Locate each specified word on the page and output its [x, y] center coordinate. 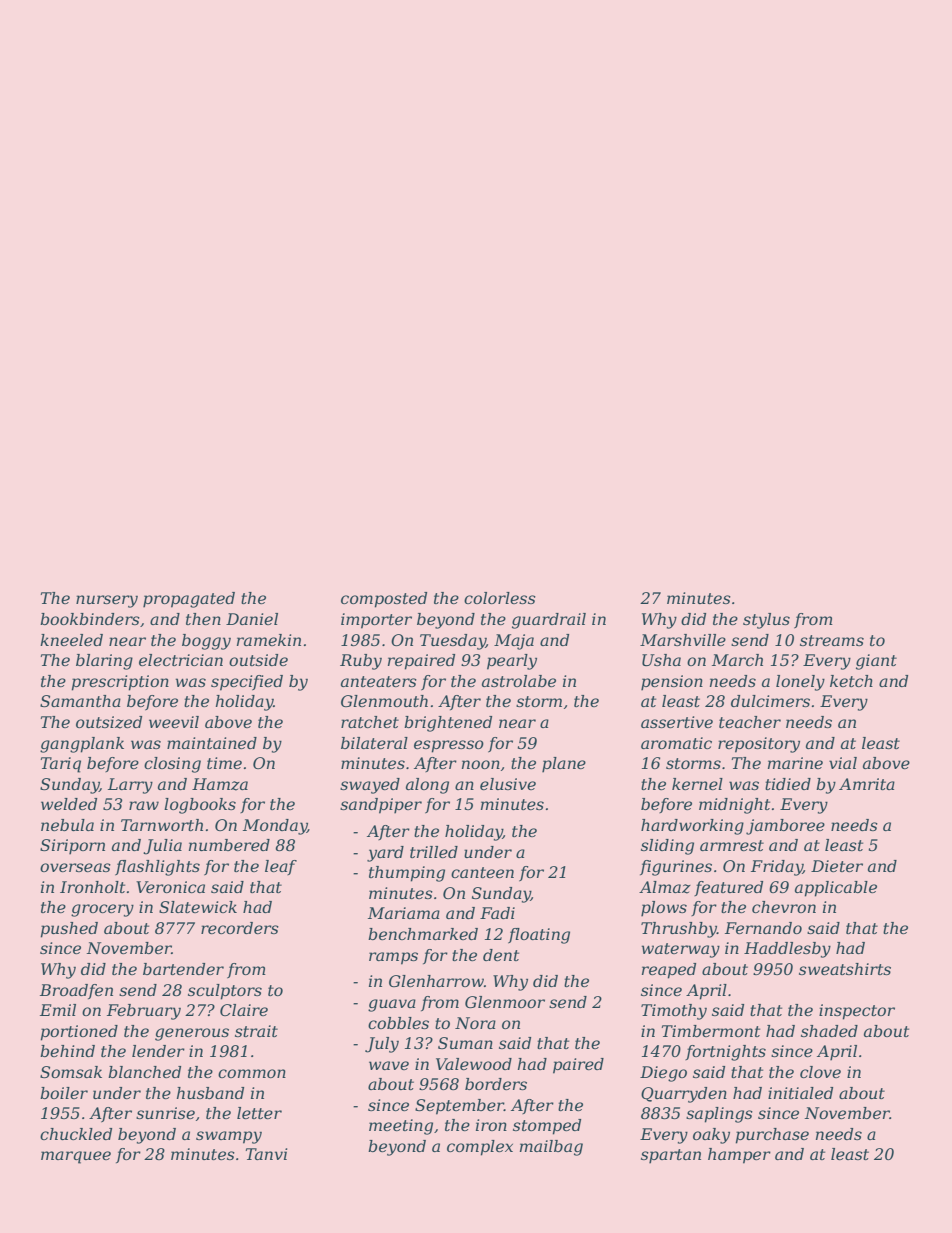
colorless [500, 598]
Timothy [674, 1012]
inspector [857, 1012]
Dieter [837, 866]
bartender [183, 969]
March [737, 660]
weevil [174, 722]
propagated [189, 600]
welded [69, 804]
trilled [434, 852]
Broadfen [76, 991]
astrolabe [519, 681]
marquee [76, 1157]
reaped [669, 971]
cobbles [398, 1023]
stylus [766, 621]
